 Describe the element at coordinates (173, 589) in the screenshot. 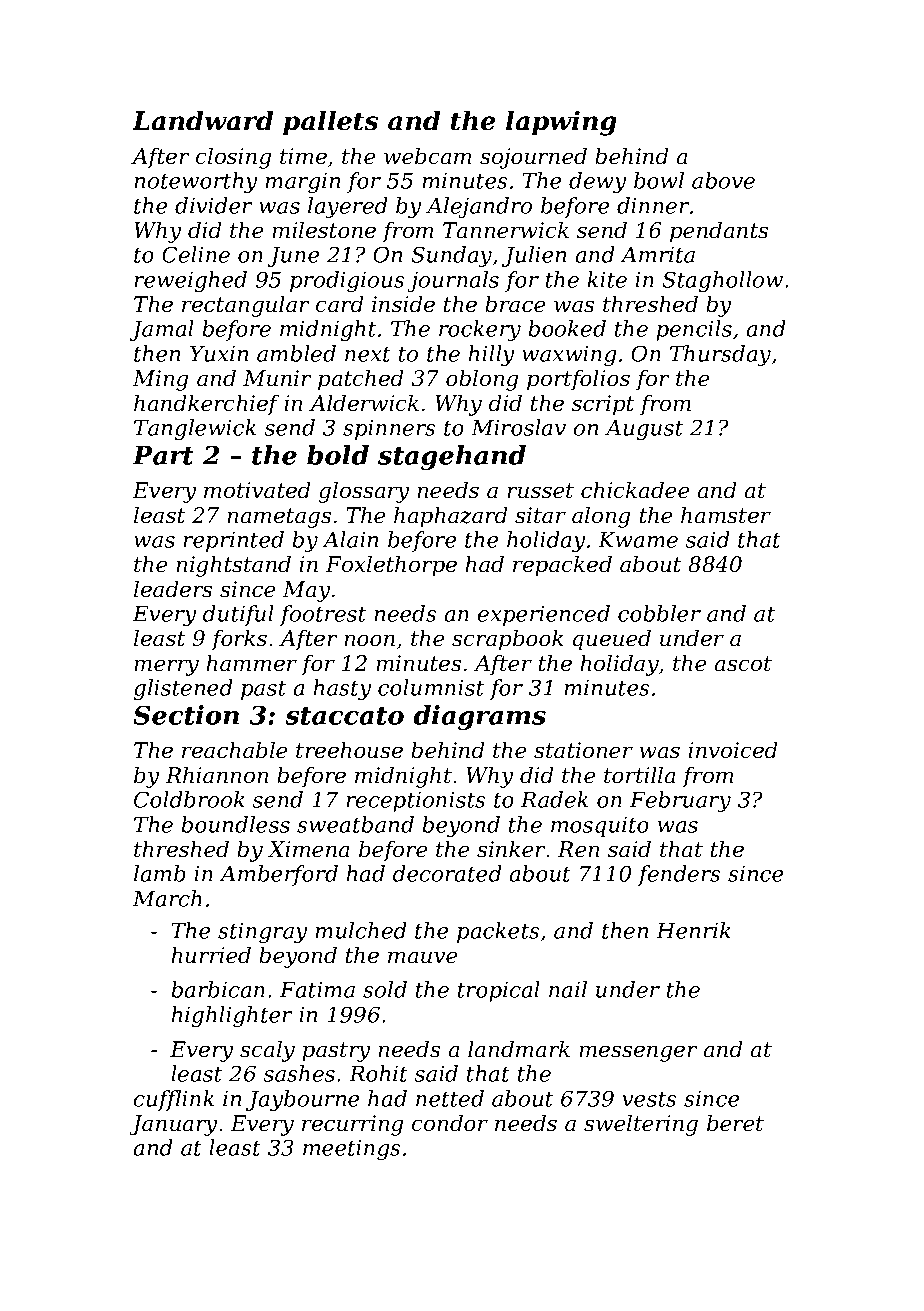

I see `leaders` at that location.
